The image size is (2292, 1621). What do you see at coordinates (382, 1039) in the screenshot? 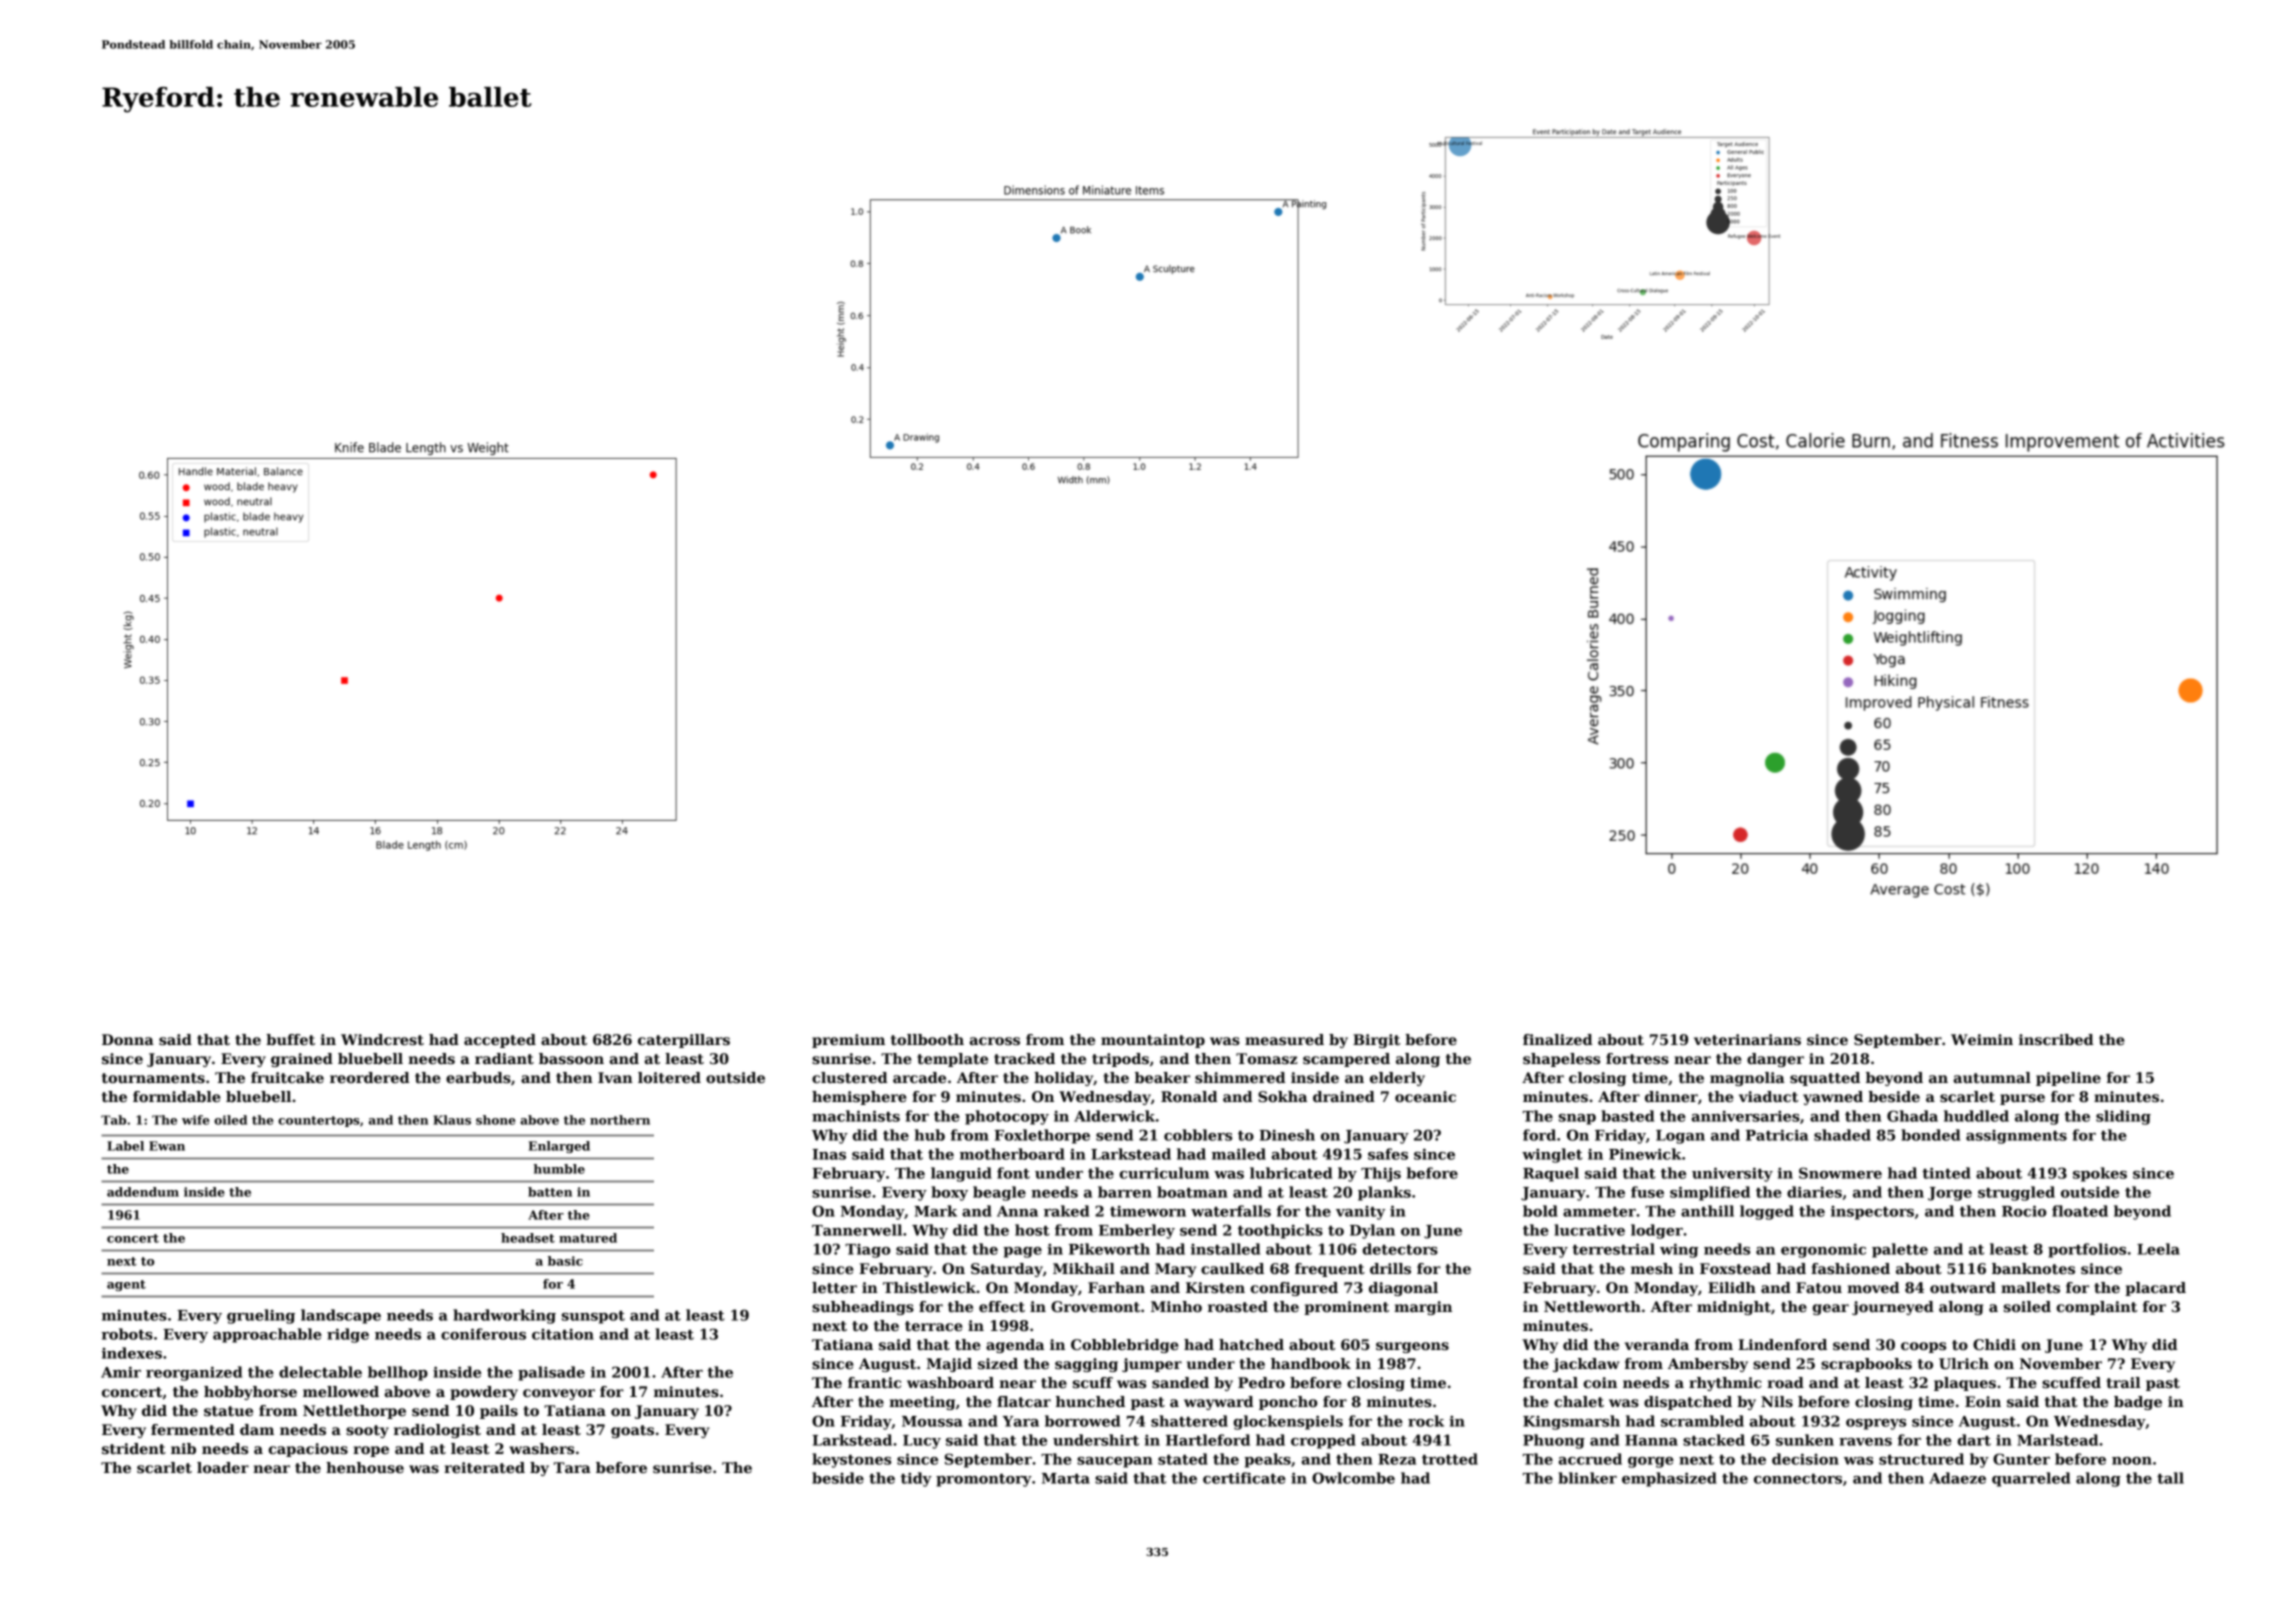
I see `Windcrest` at bounding box center [382, 1039].
